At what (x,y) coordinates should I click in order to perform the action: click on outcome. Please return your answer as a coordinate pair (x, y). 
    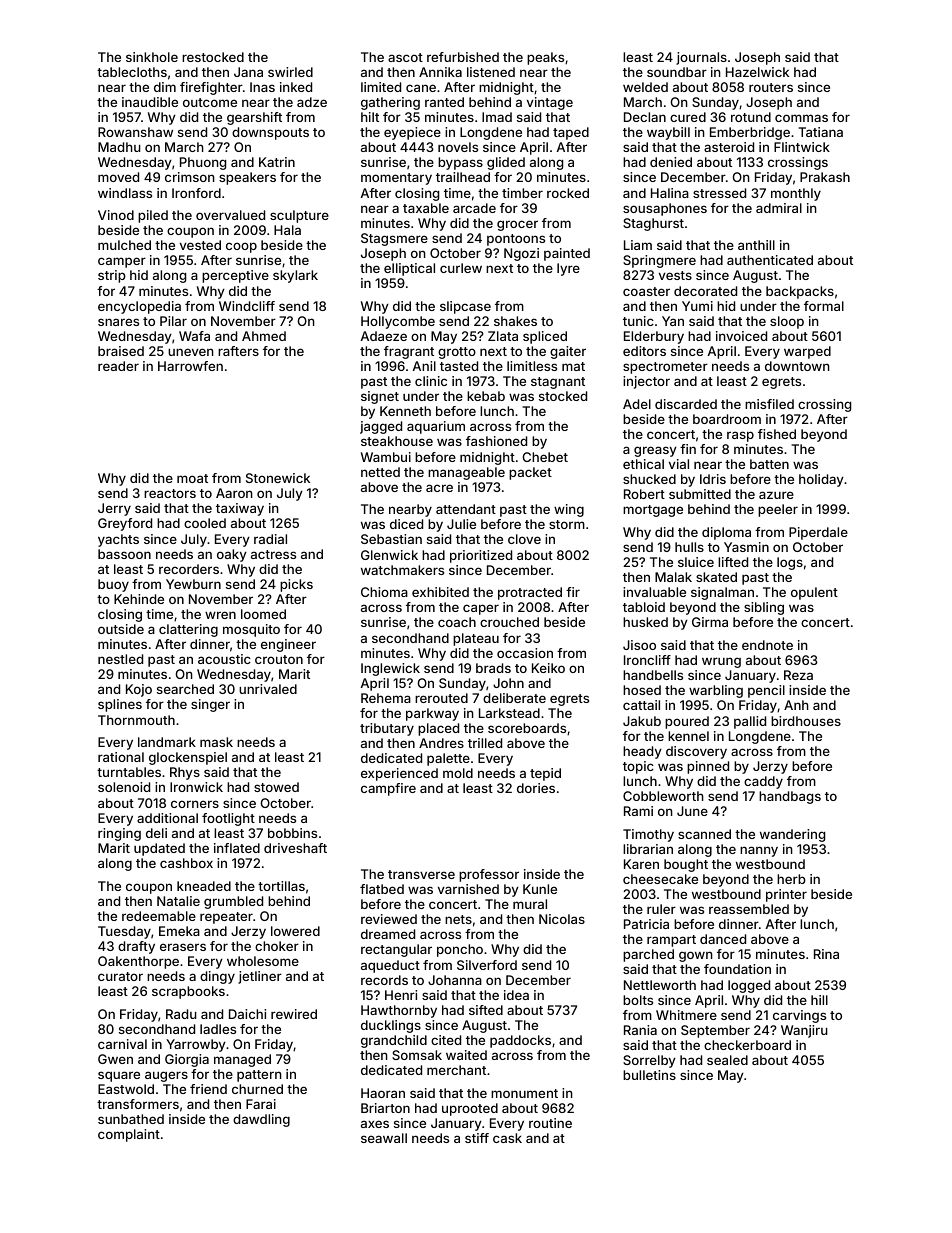
    Looking at the image, I should click on (210, 102).
